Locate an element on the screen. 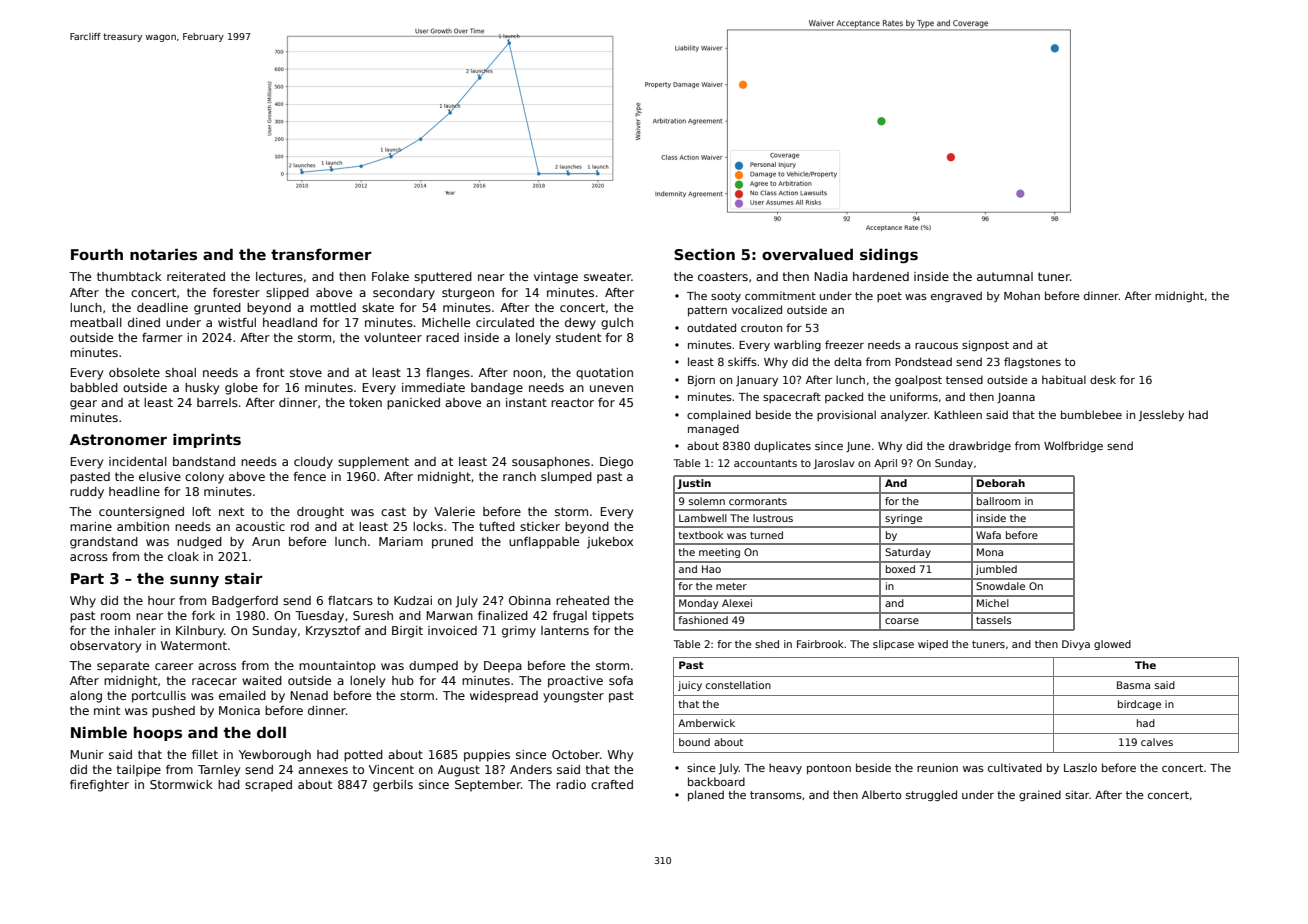  managed is located at coordinates (713, 430).
